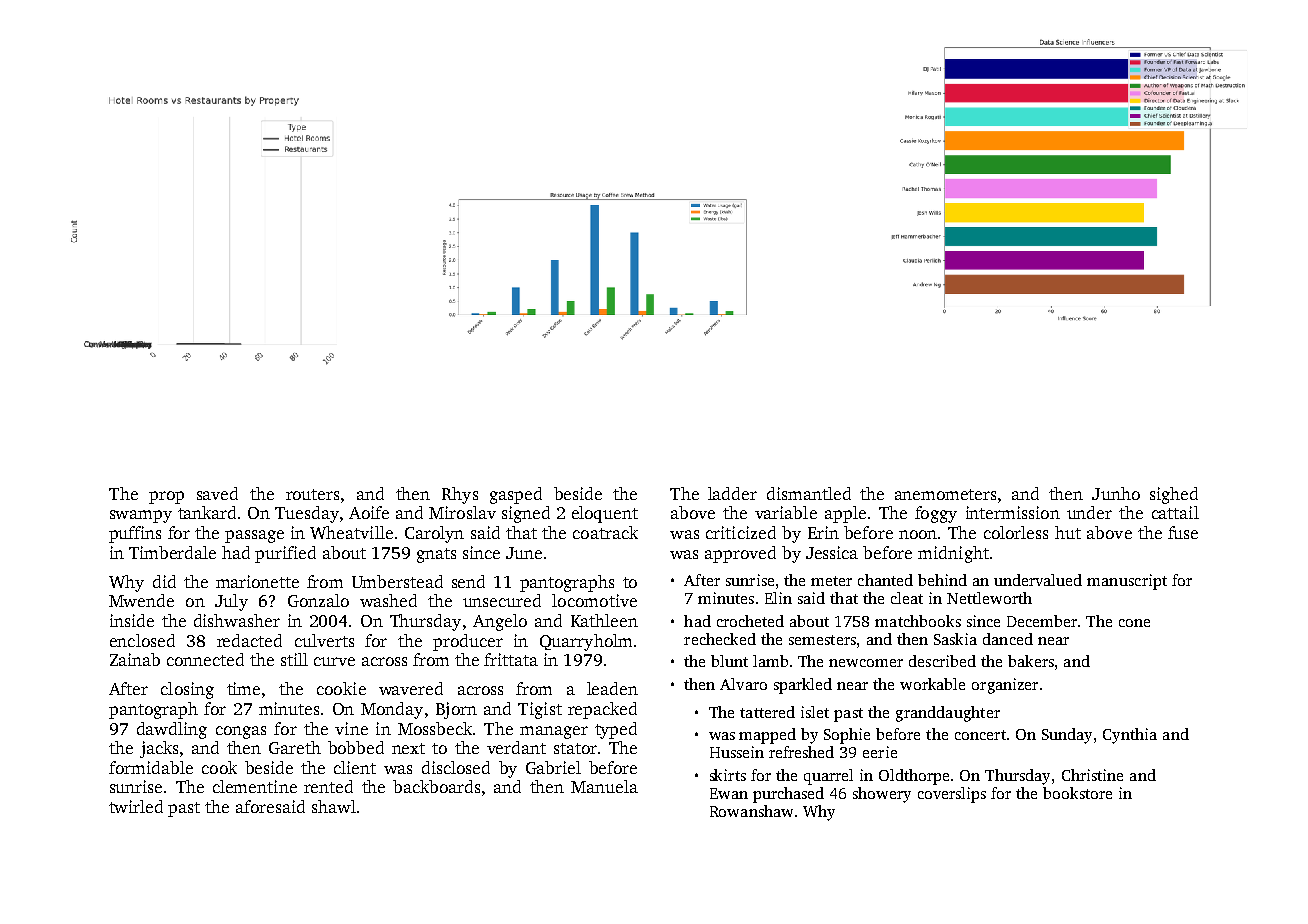 The image size is (1308, 924). I want to click on mapped, so click(767, 736).
